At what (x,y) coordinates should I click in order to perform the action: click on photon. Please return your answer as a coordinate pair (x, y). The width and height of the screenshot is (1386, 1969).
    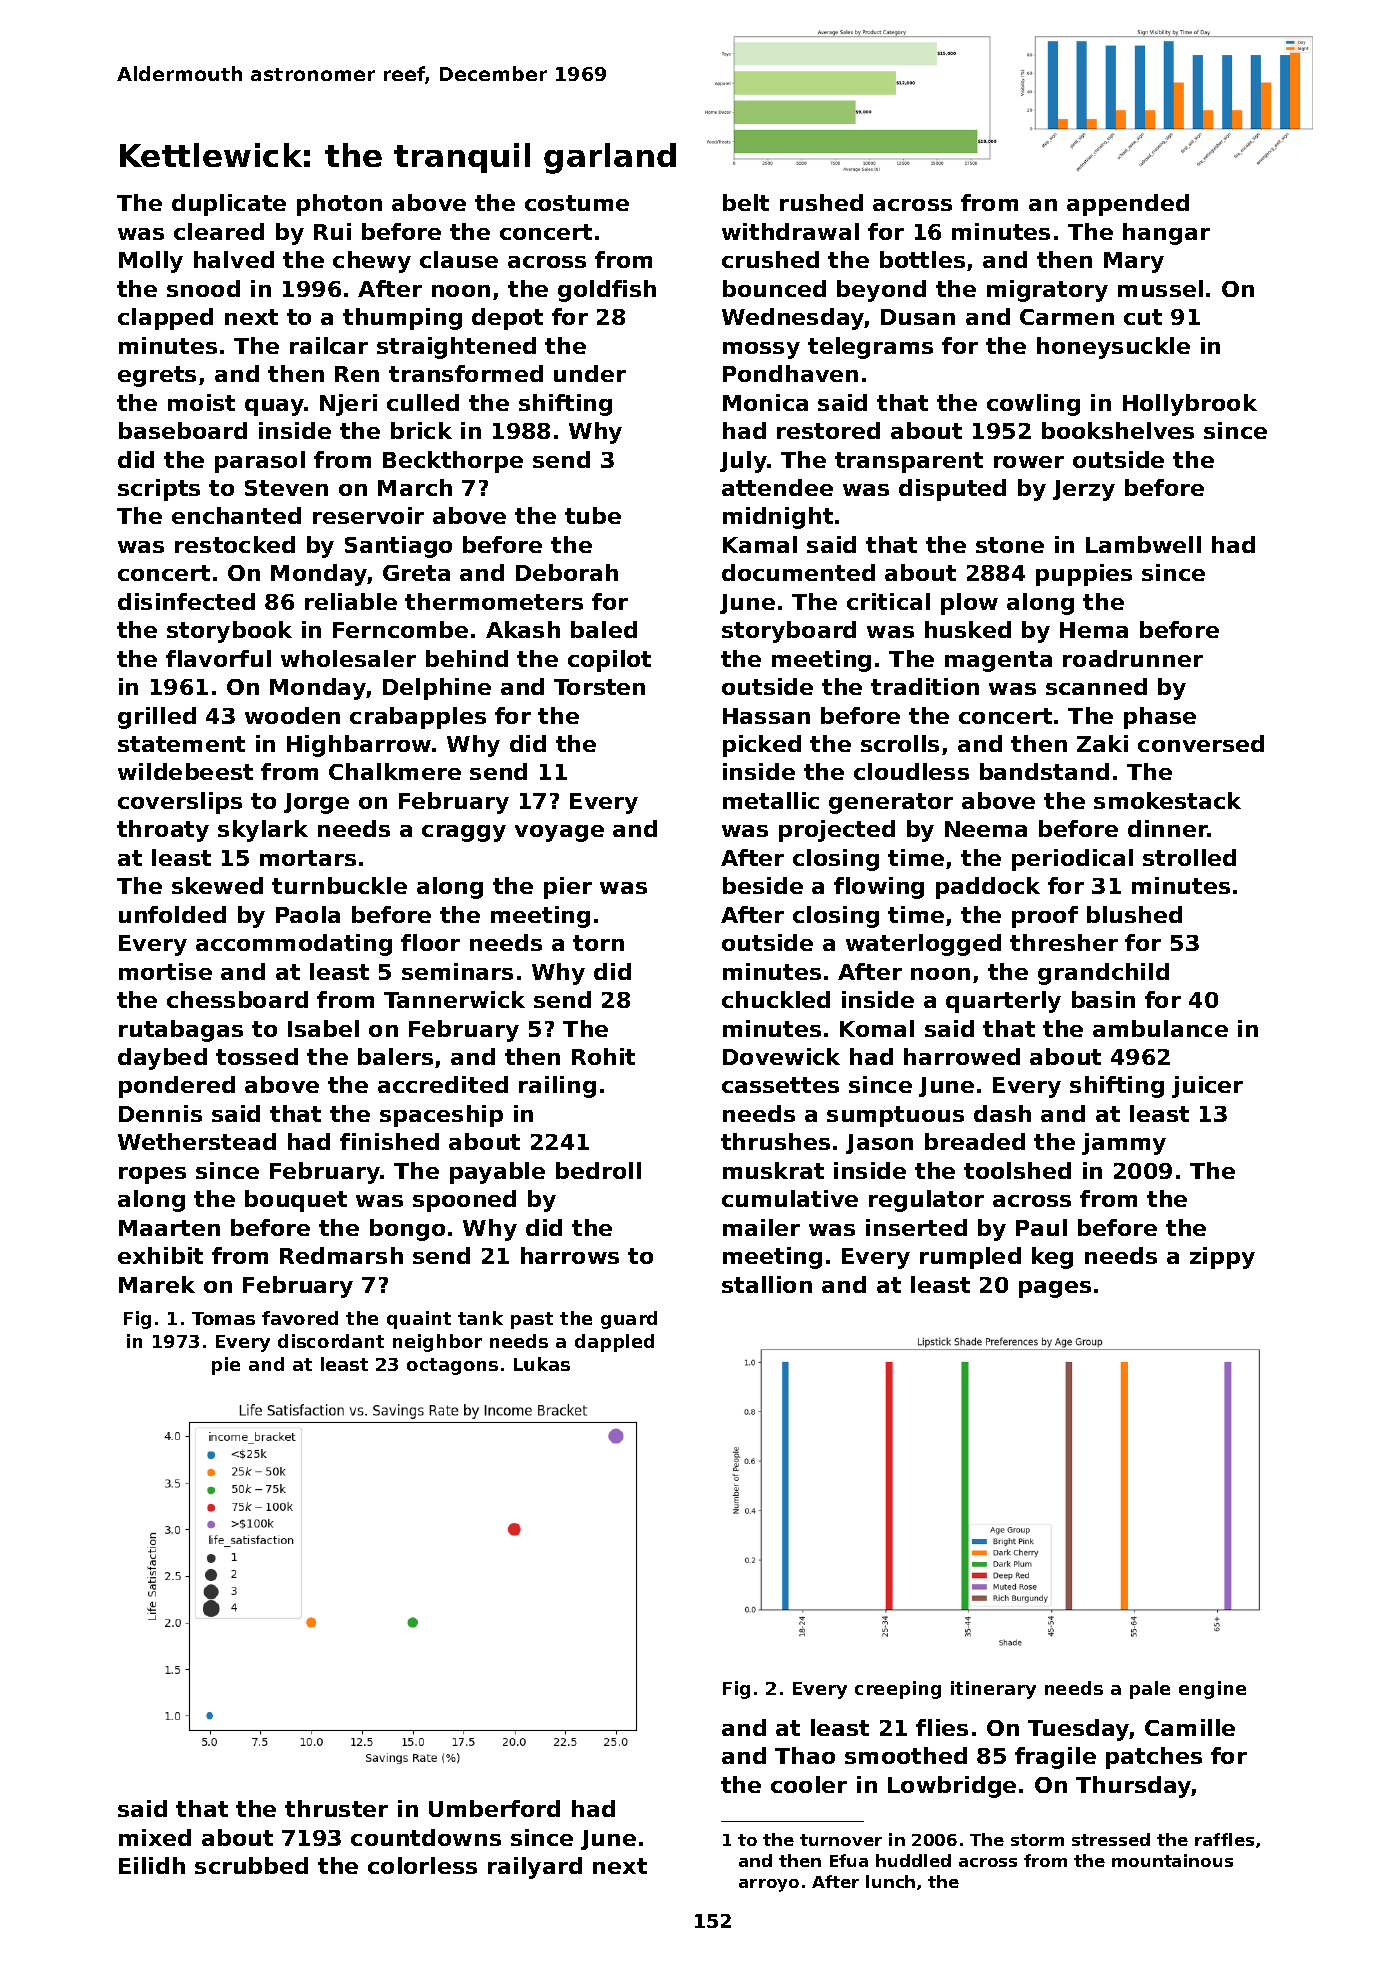
    Looking at the image, I should click on (339, 205).
